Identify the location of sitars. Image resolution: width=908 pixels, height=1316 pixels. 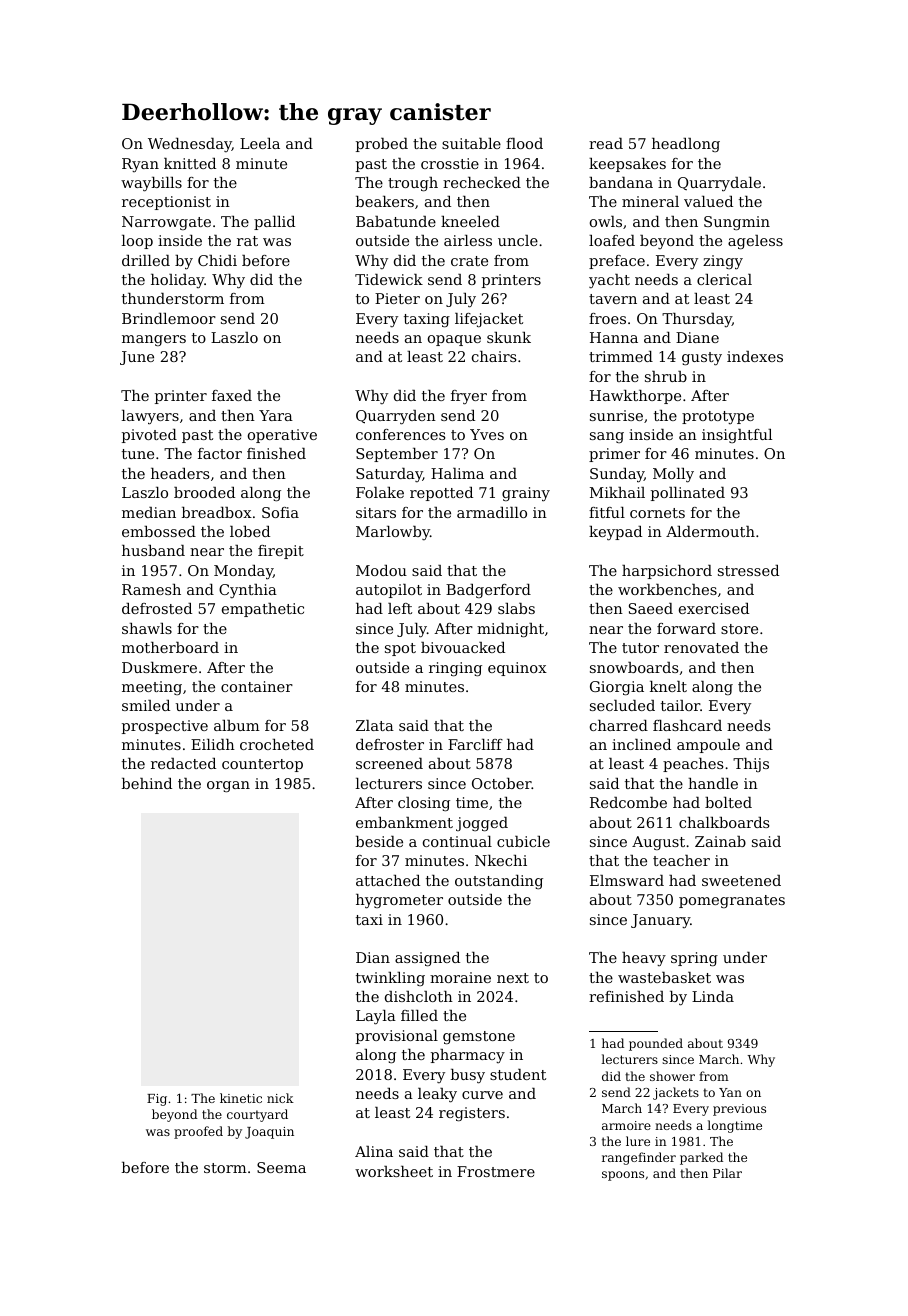
(376, 512).
